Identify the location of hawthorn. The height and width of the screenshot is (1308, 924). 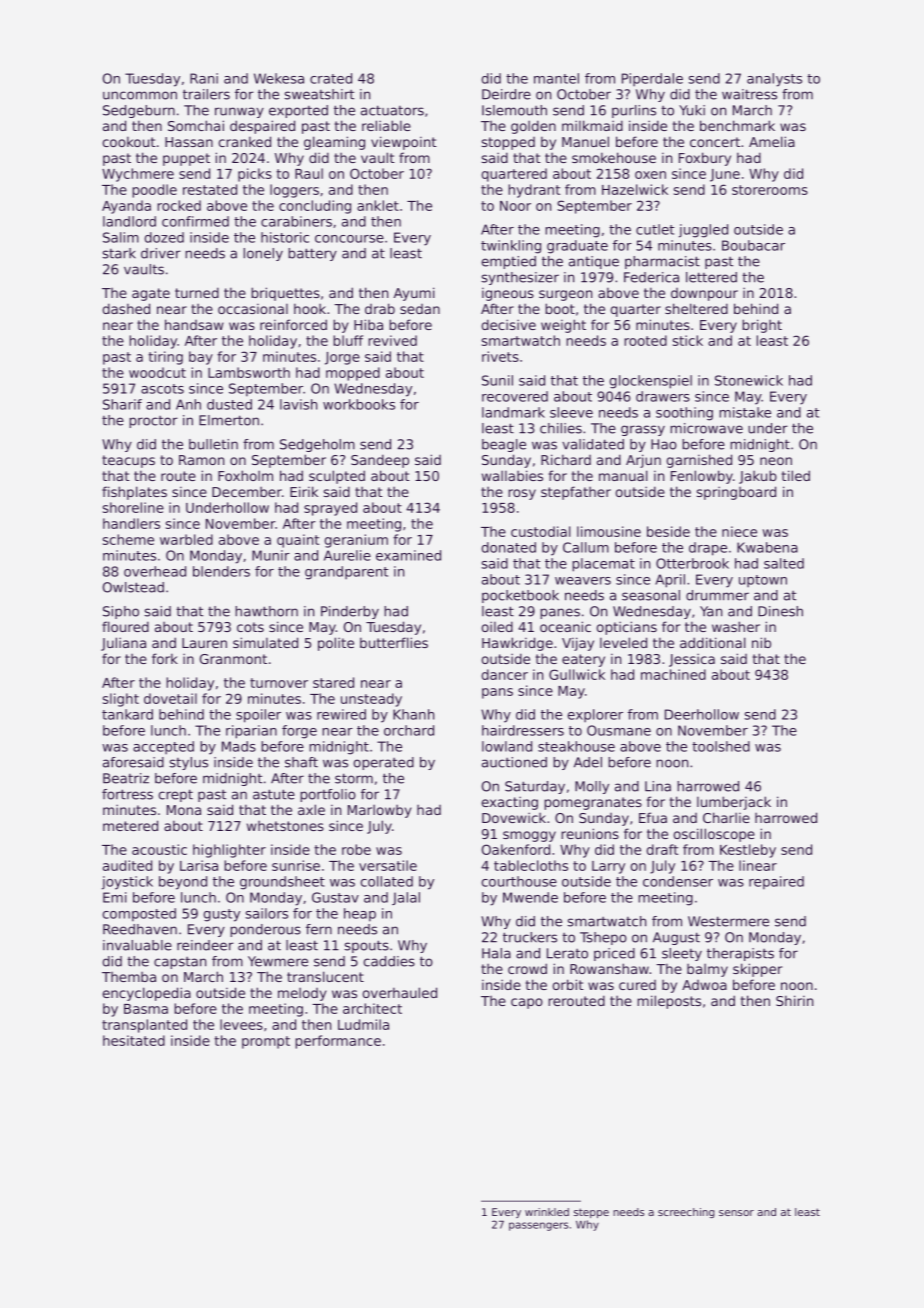
(266, 611).
